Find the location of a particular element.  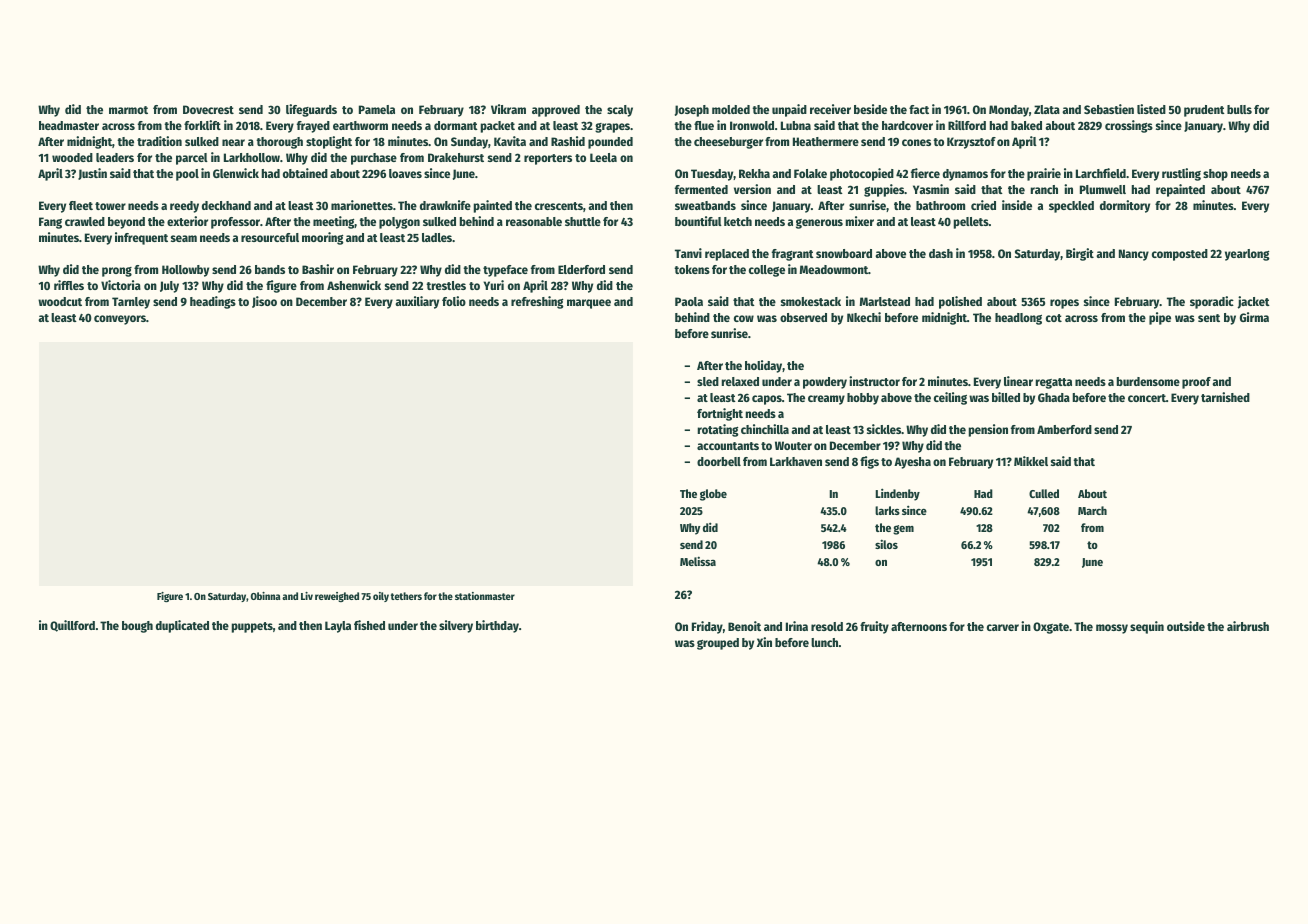

Amberford is located at coordinates (1064, 429).
